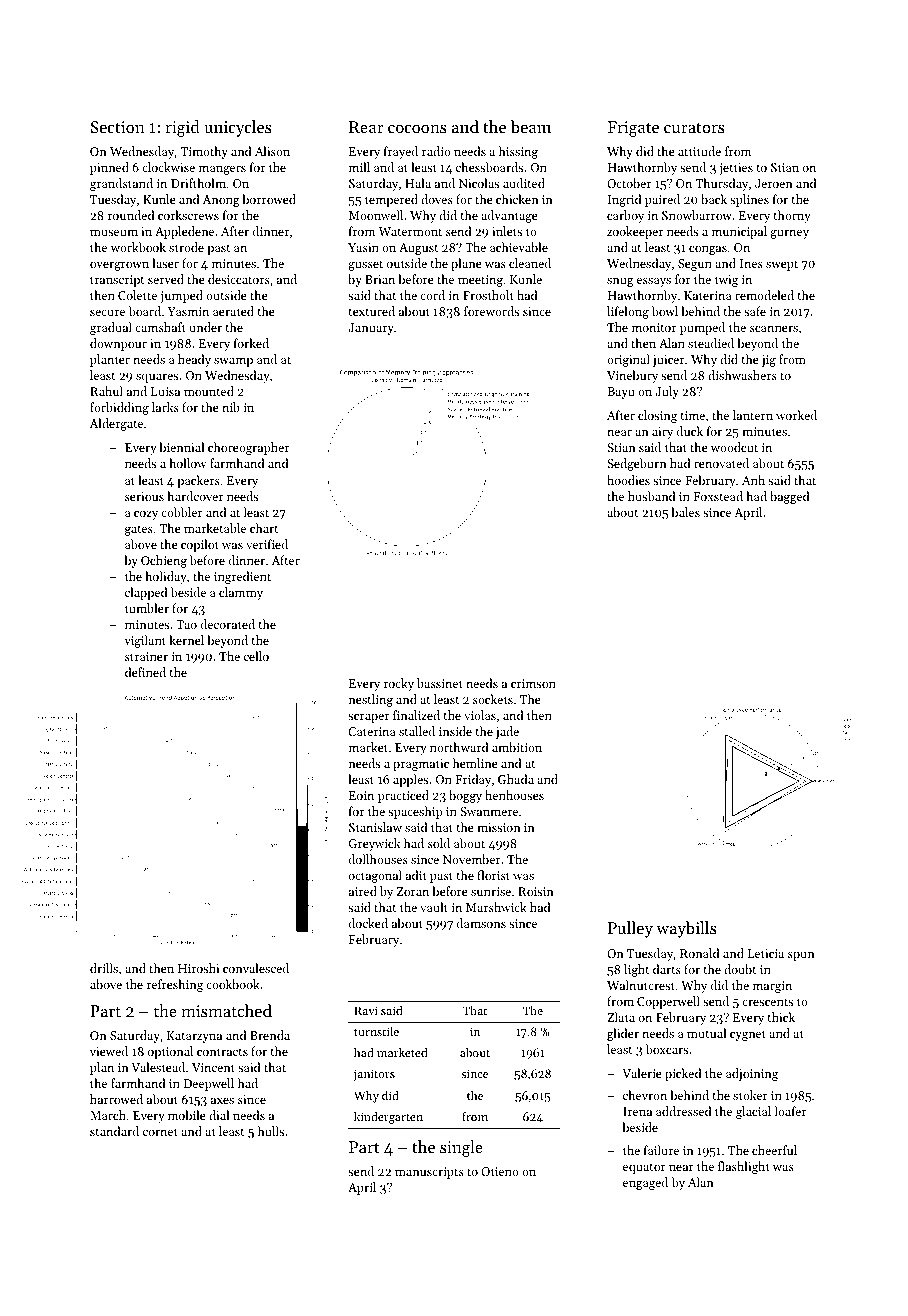  Describe the element at coordinates (651, 496) in the screenshot. I see `husband` at that location.
